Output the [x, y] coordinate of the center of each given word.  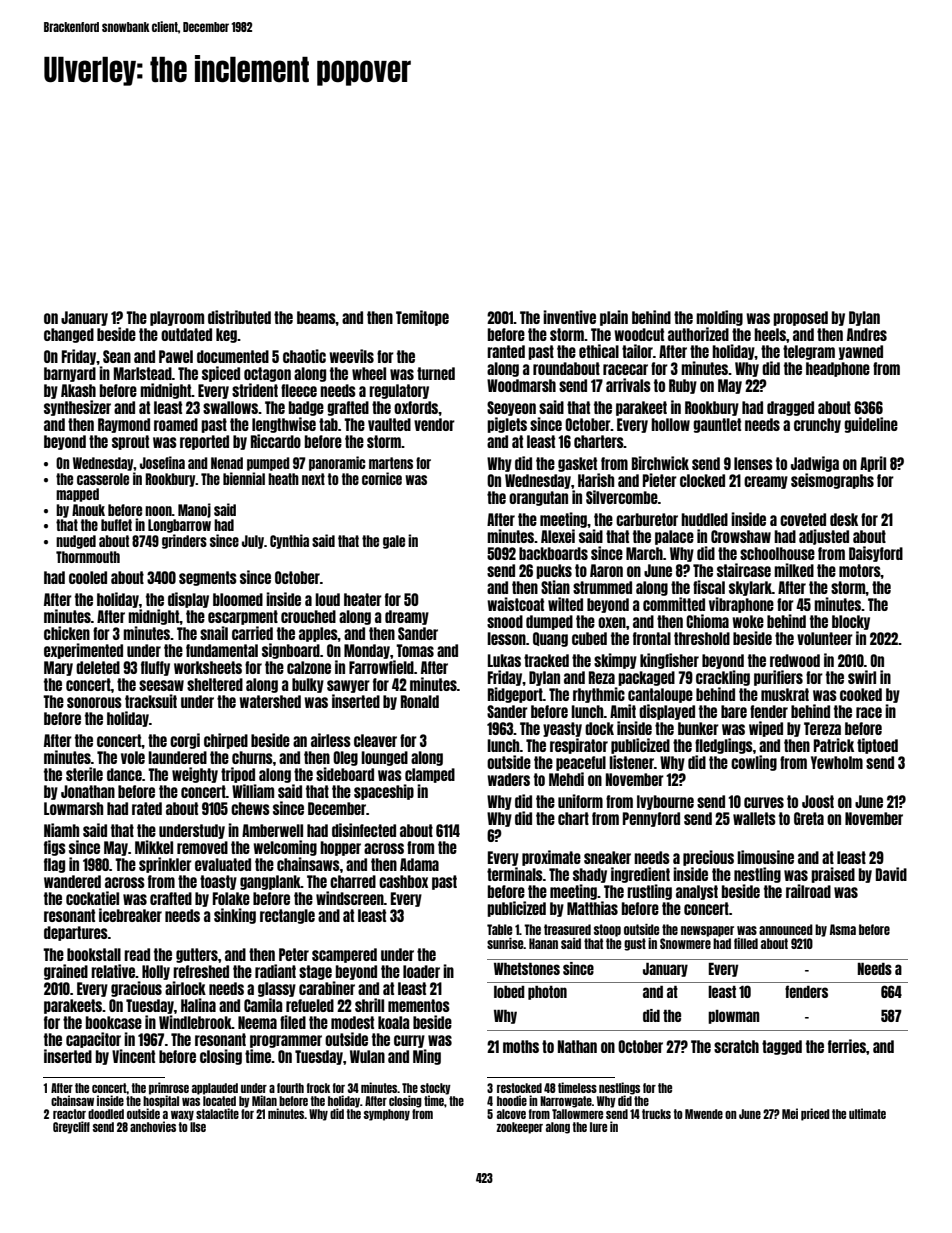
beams [316, 317]
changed [69, 335]
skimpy [615, 661]
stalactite [217, 1113]
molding [719, 318]
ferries [847, 1046]
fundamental [222, 650]
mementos [419, 1005]
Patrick [834, 745]
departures [76, 933]
